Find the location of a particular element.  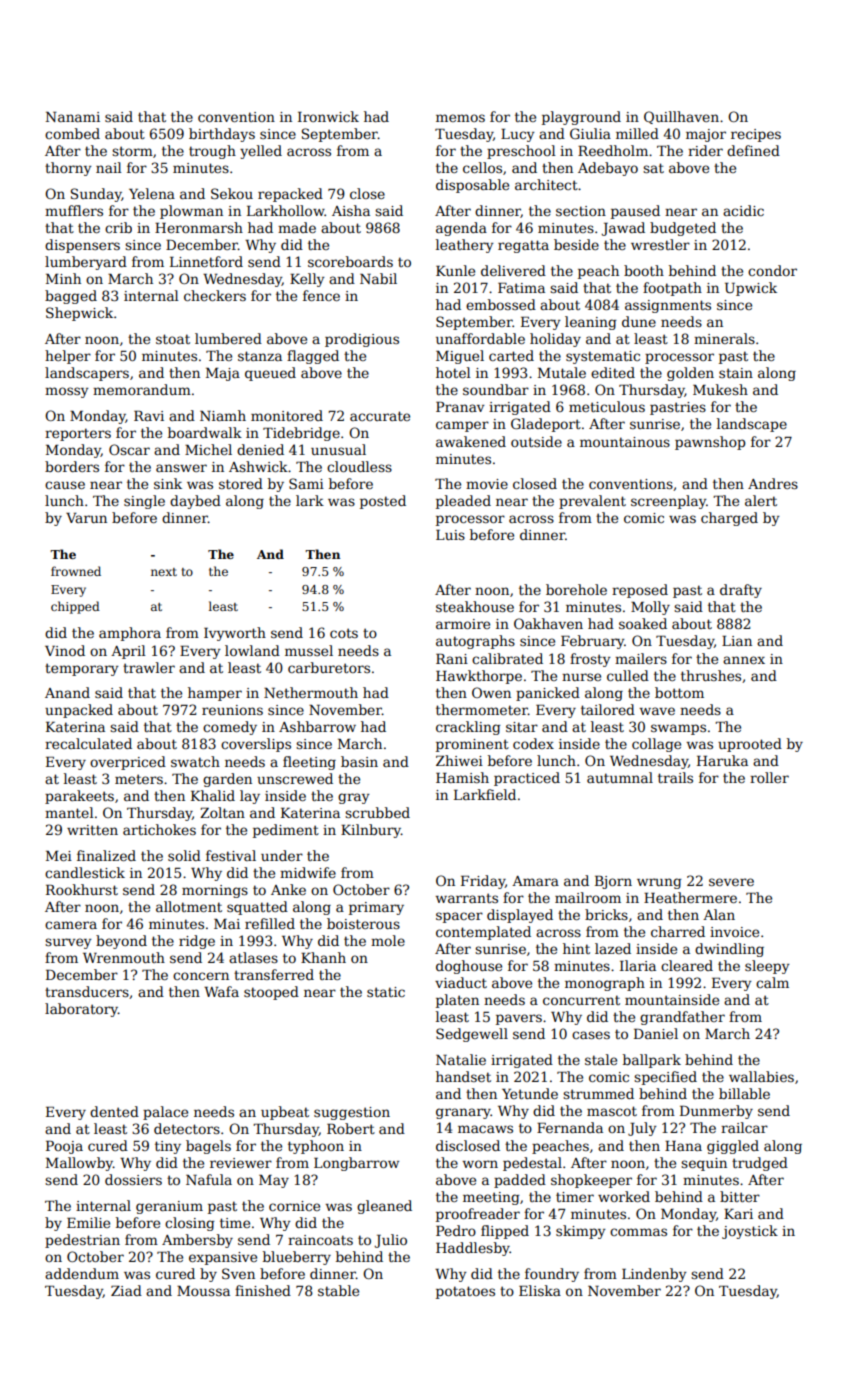

wrung is located at coordinates (659, 883).
